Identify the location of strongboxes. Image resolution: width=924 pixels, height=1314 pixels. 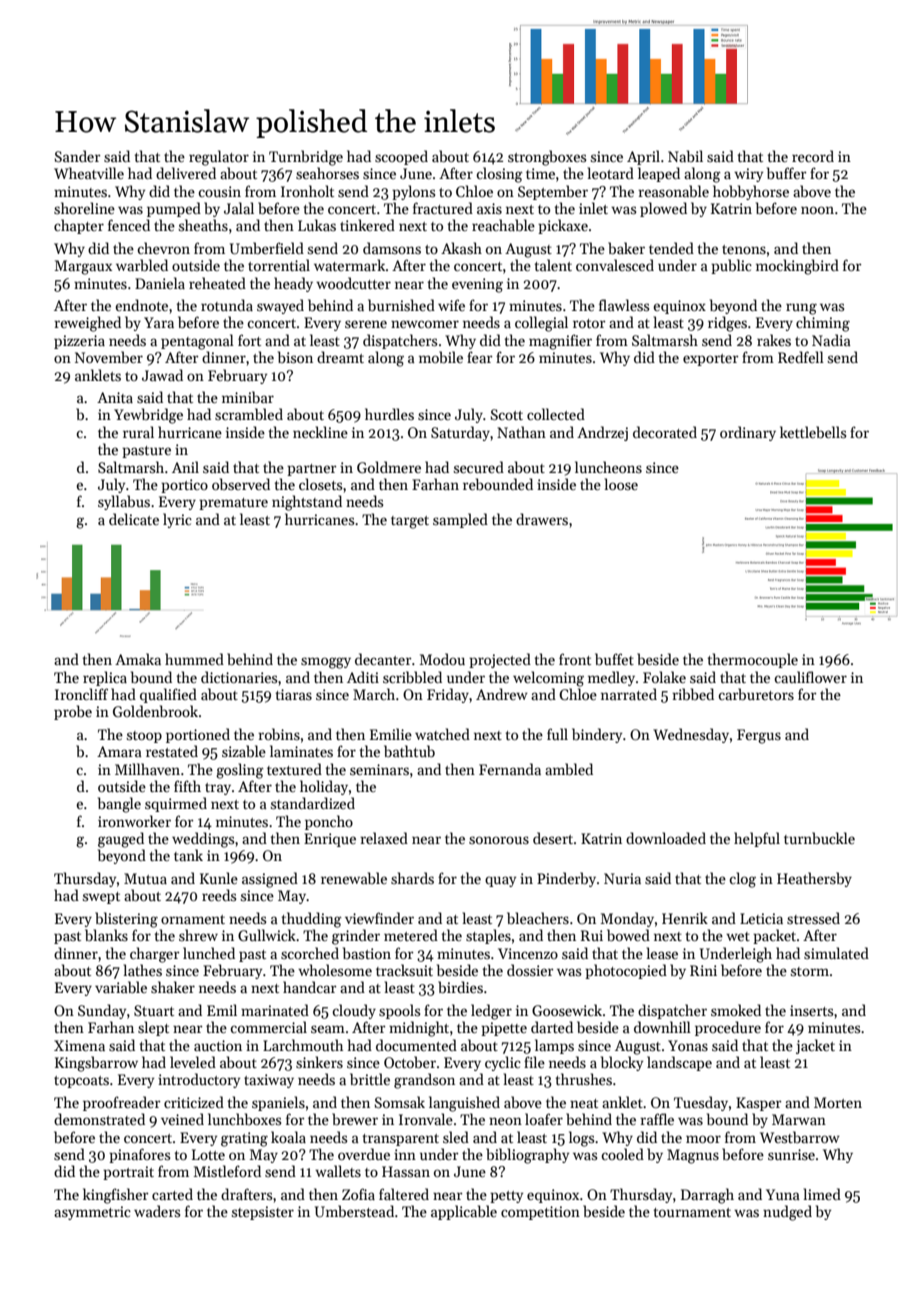
(547, 158).
